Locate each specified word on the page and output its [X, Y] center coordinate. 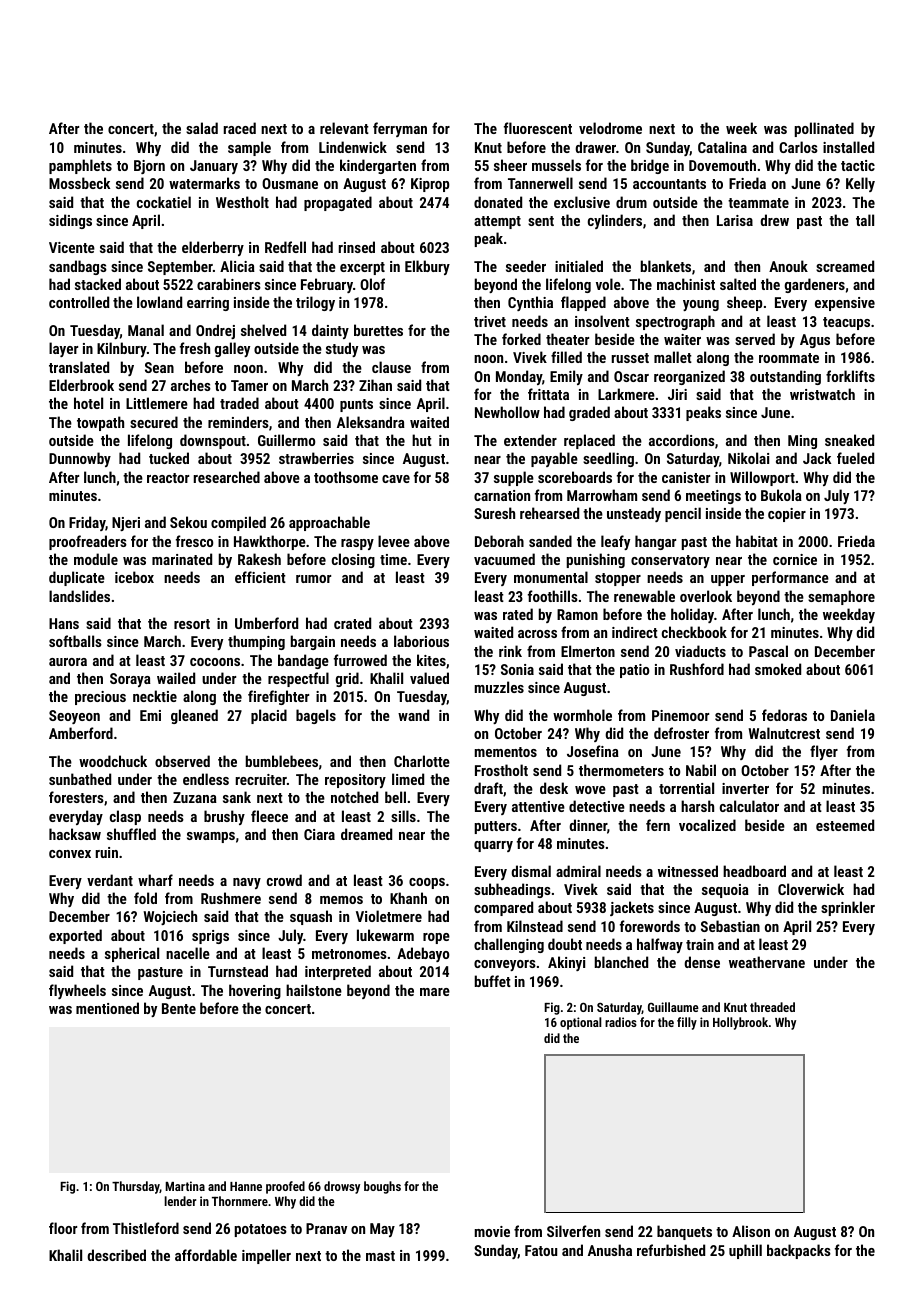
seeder [526, 266]
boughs [382, 1187]
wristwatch [822, 394]
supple [514, 478]
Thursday [136, 1187]
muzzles [499, 687]
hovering [255, 991]
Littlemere [157, 403]
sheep [744, 303]
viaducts [700, 651]
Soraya [130, 680]
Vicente [72, 247]
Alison [751, 1231]
